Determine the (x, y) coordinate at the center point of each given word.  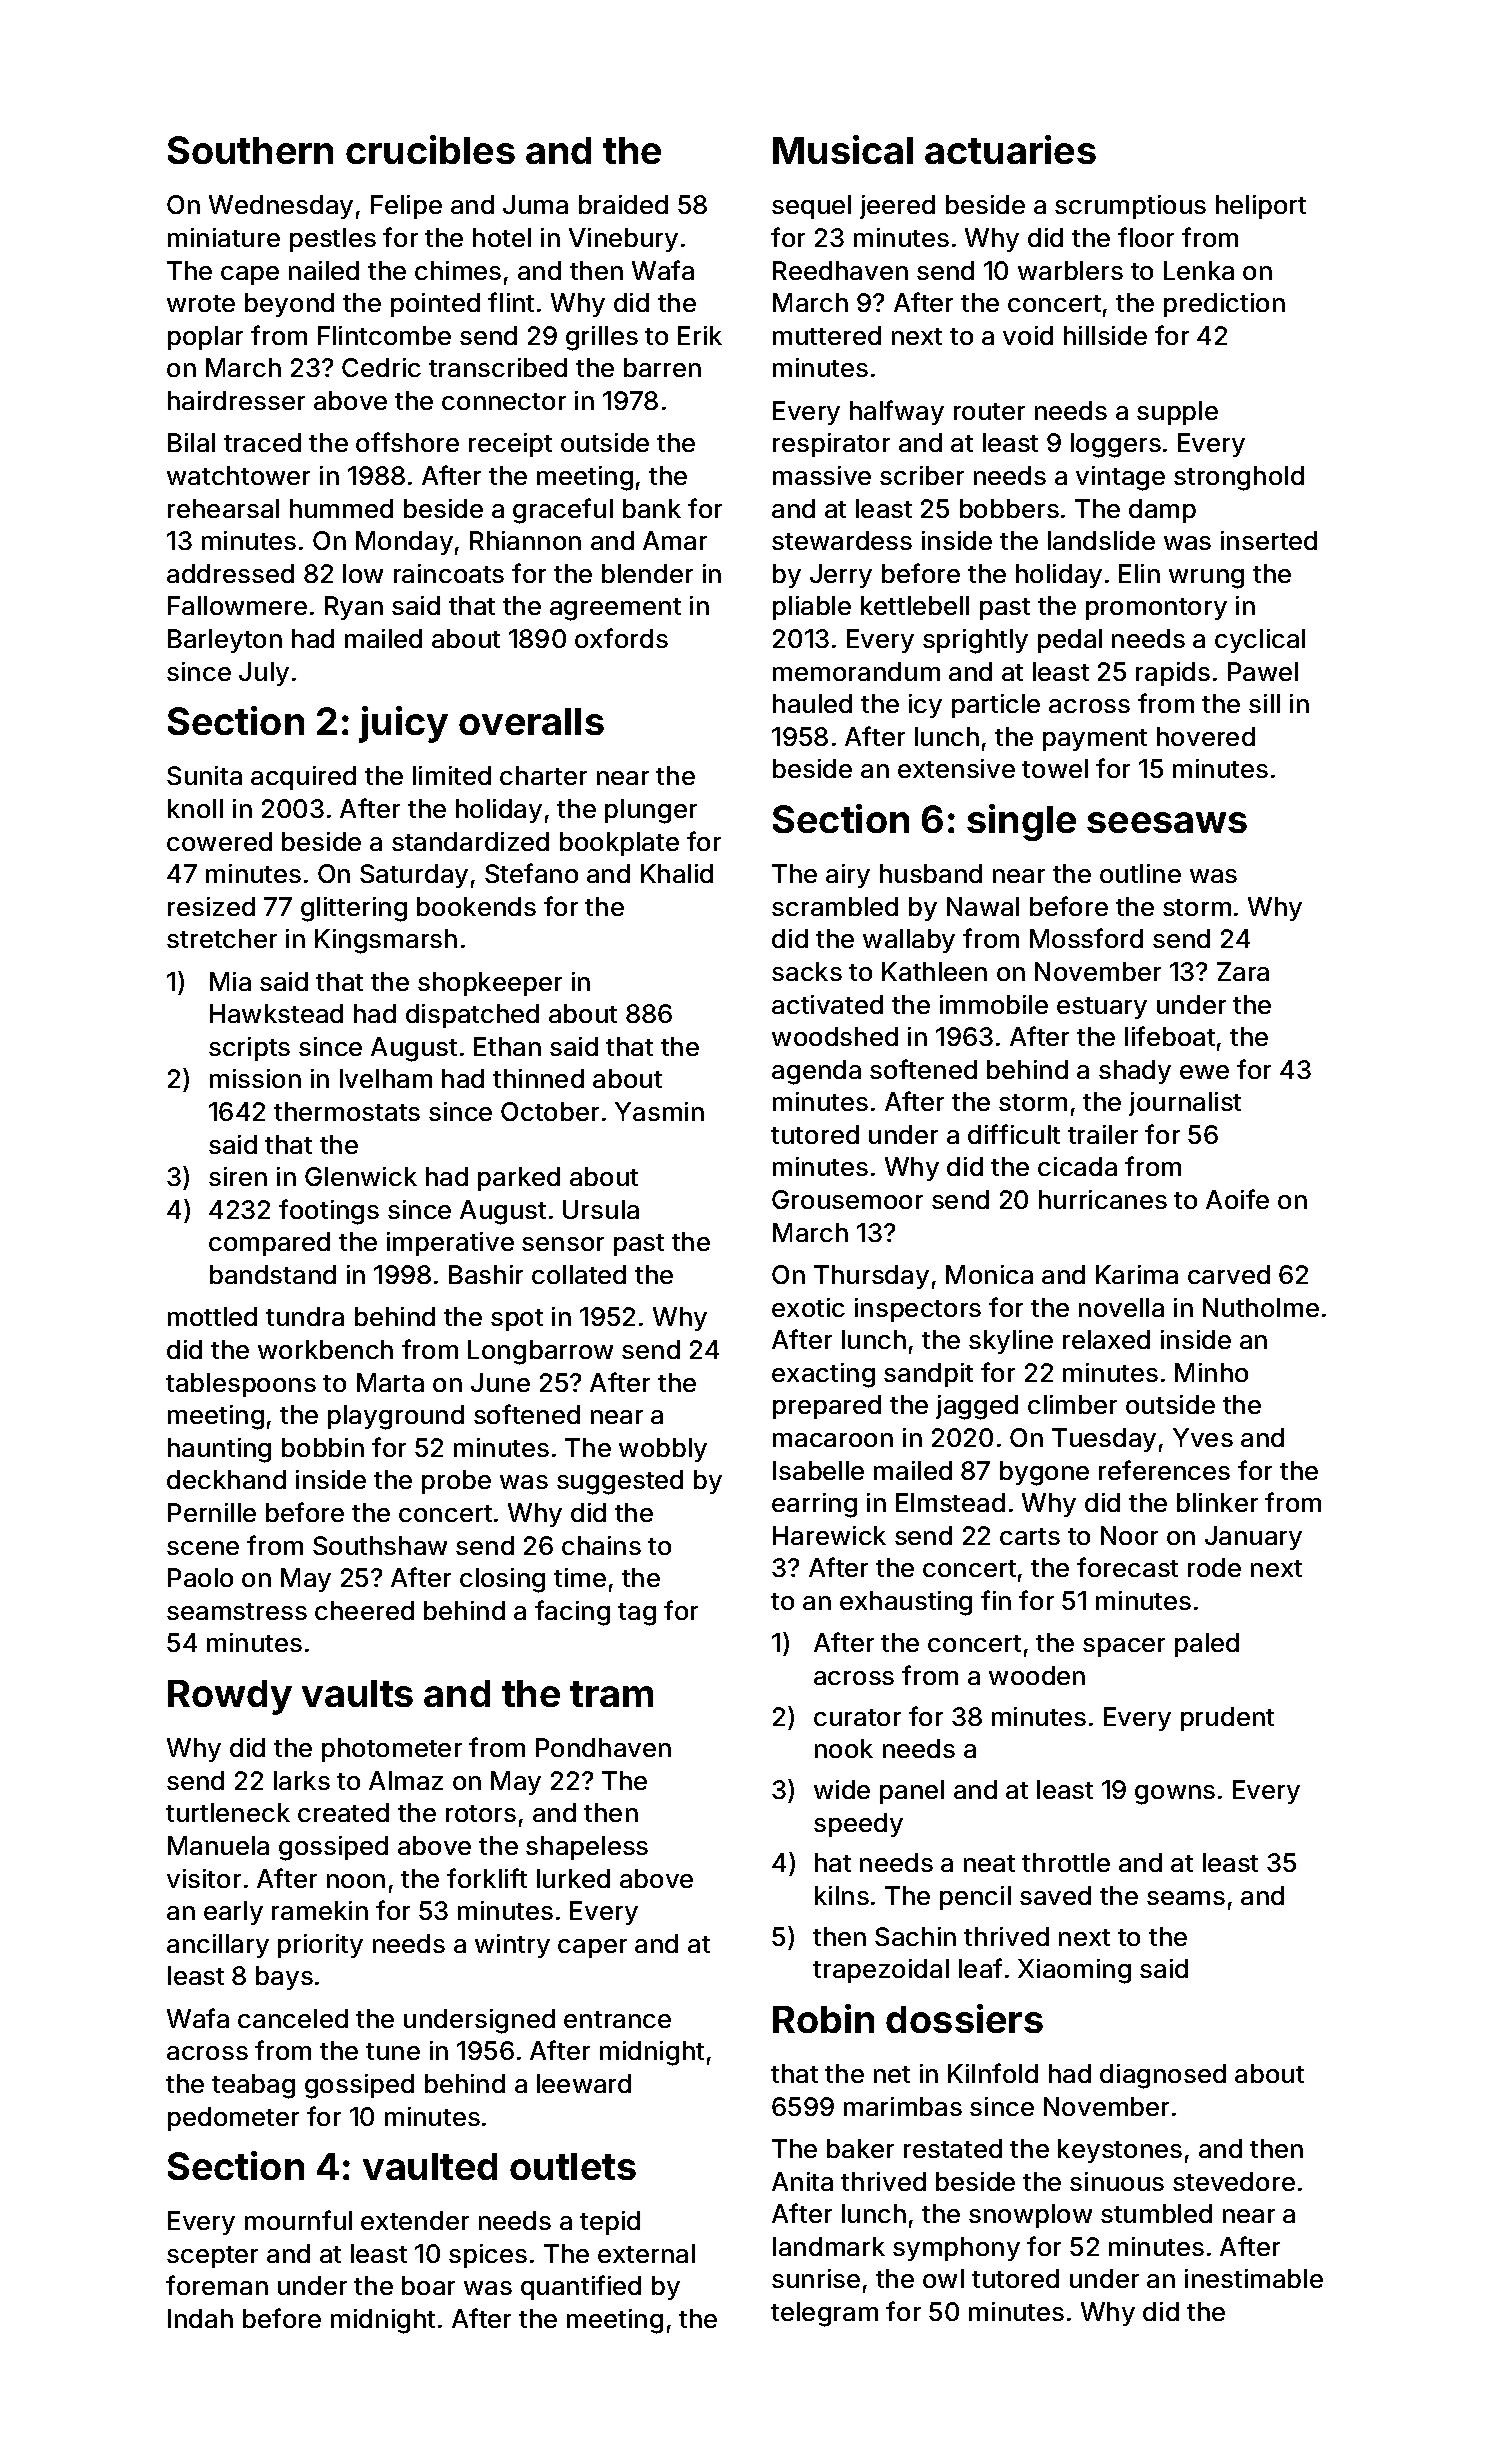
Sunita (204, 775)
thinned (538, 1078)
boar (428, 2285)
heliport (1261, 207)
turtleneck (228, 1812)
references (1164, 1470)
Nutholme (1261, 1307)
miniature (224, 237)
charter (543, 775)
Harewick (829, 1535)
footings (329, 1212)
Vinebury (623, 240)
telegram (824, 2314)
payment (1095, 740)
